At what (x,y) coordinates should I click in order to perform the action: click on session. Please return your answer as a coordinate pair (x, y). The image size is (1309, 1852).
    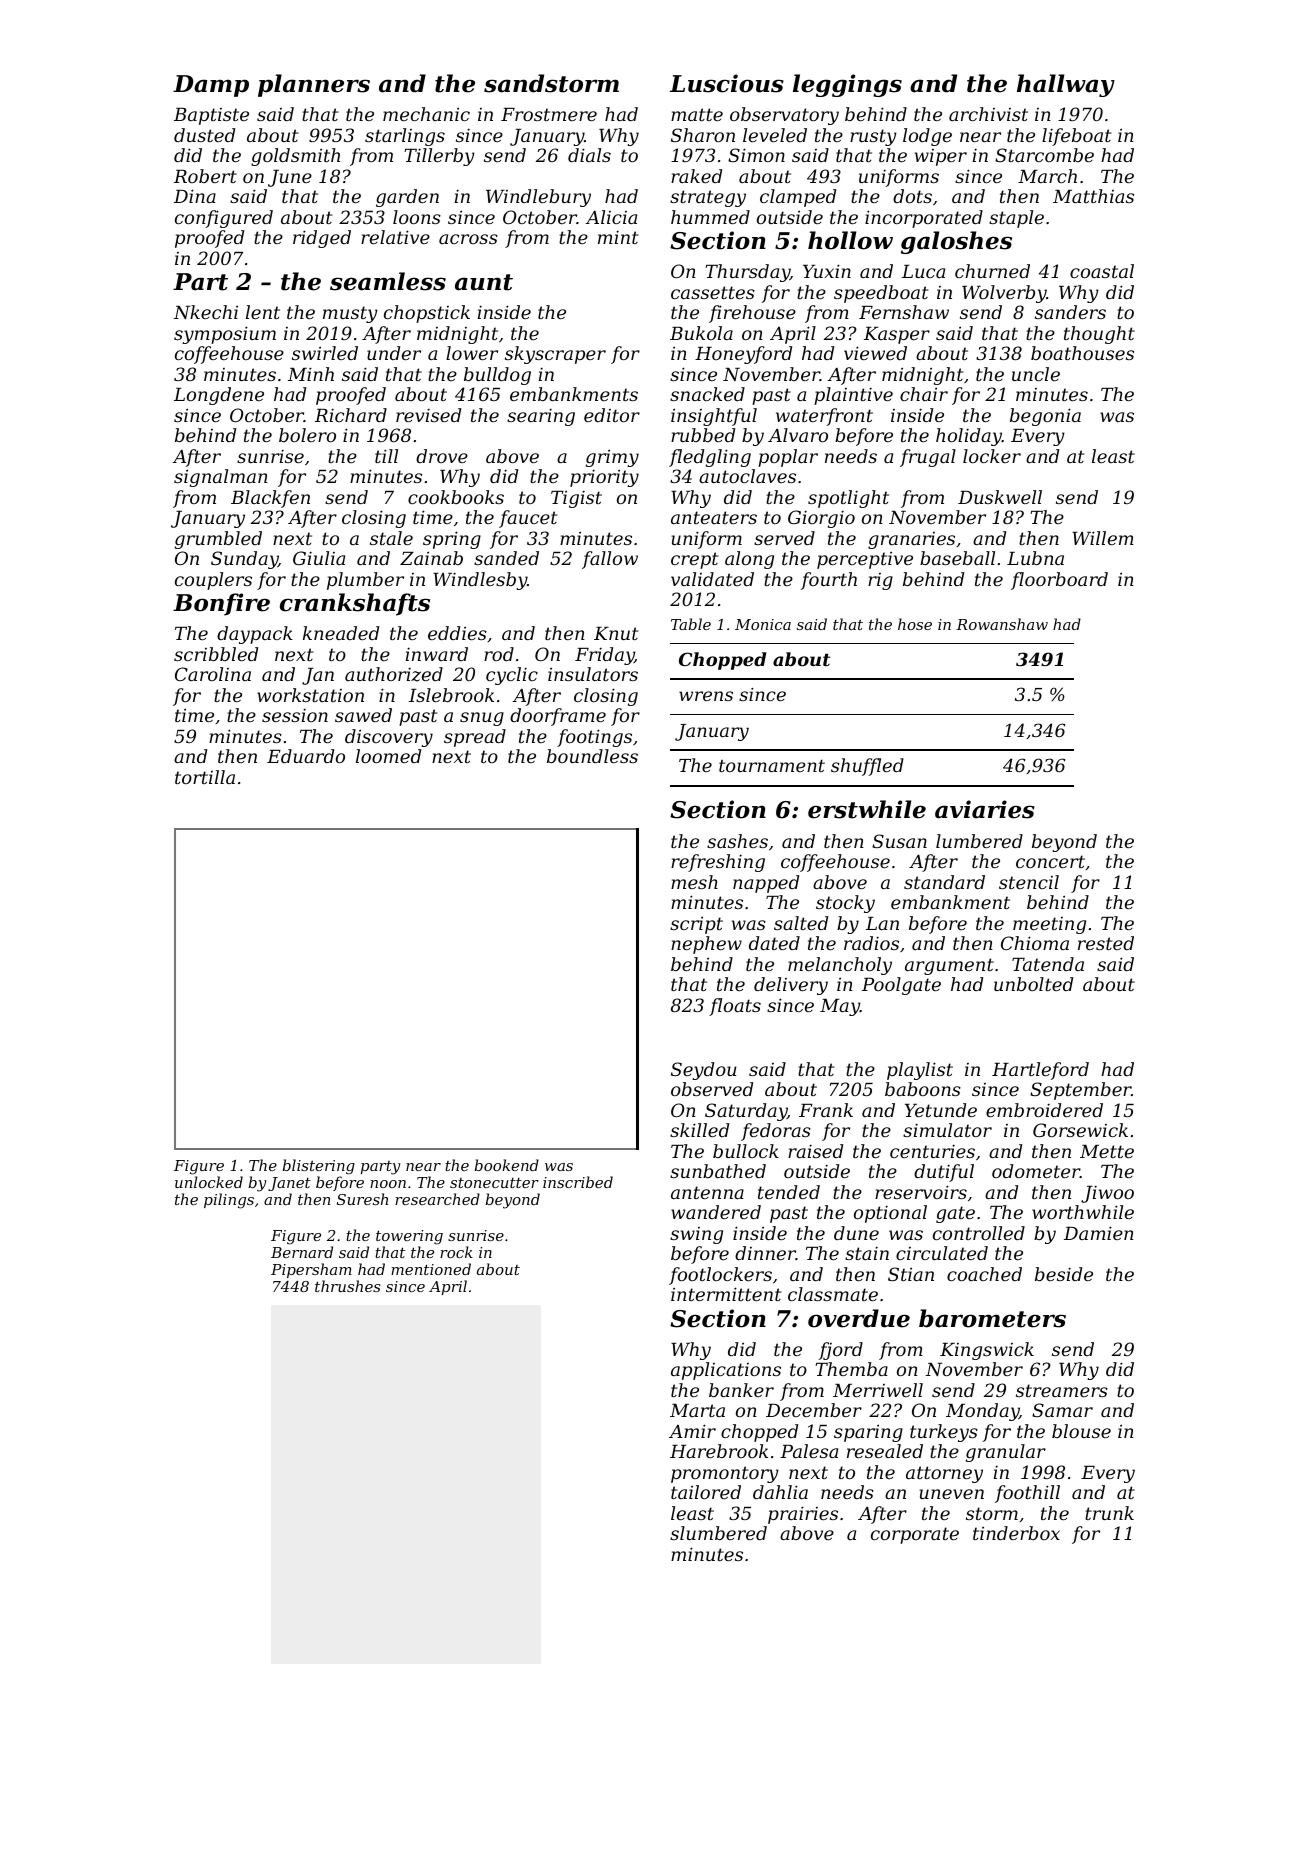
    Looking at the image, I should click on (295, 715).
